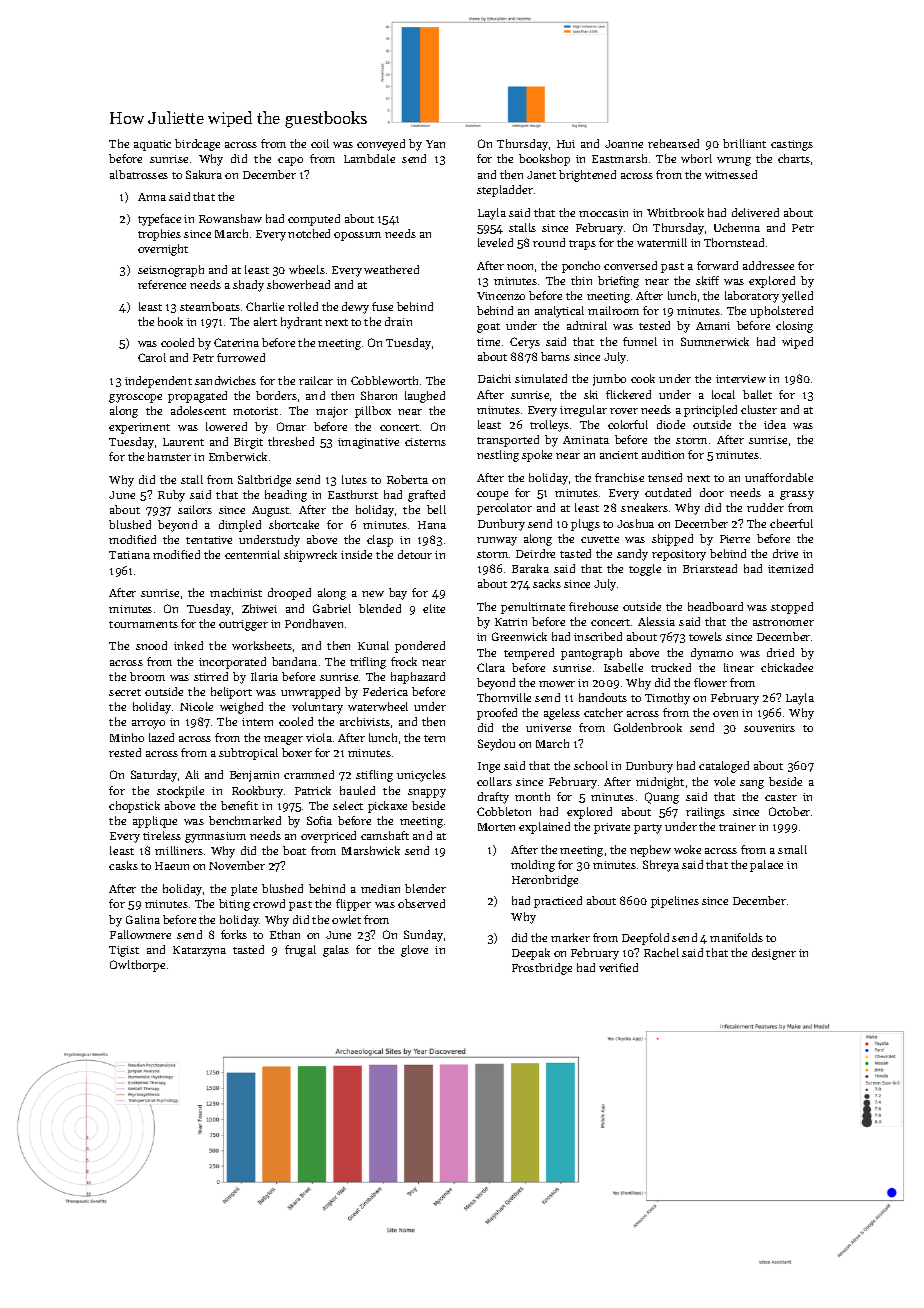 The image size is (924, 1308). Describe the element at coordinates (371, 850) in the screenshot. I see `Marshwick` at that location.
